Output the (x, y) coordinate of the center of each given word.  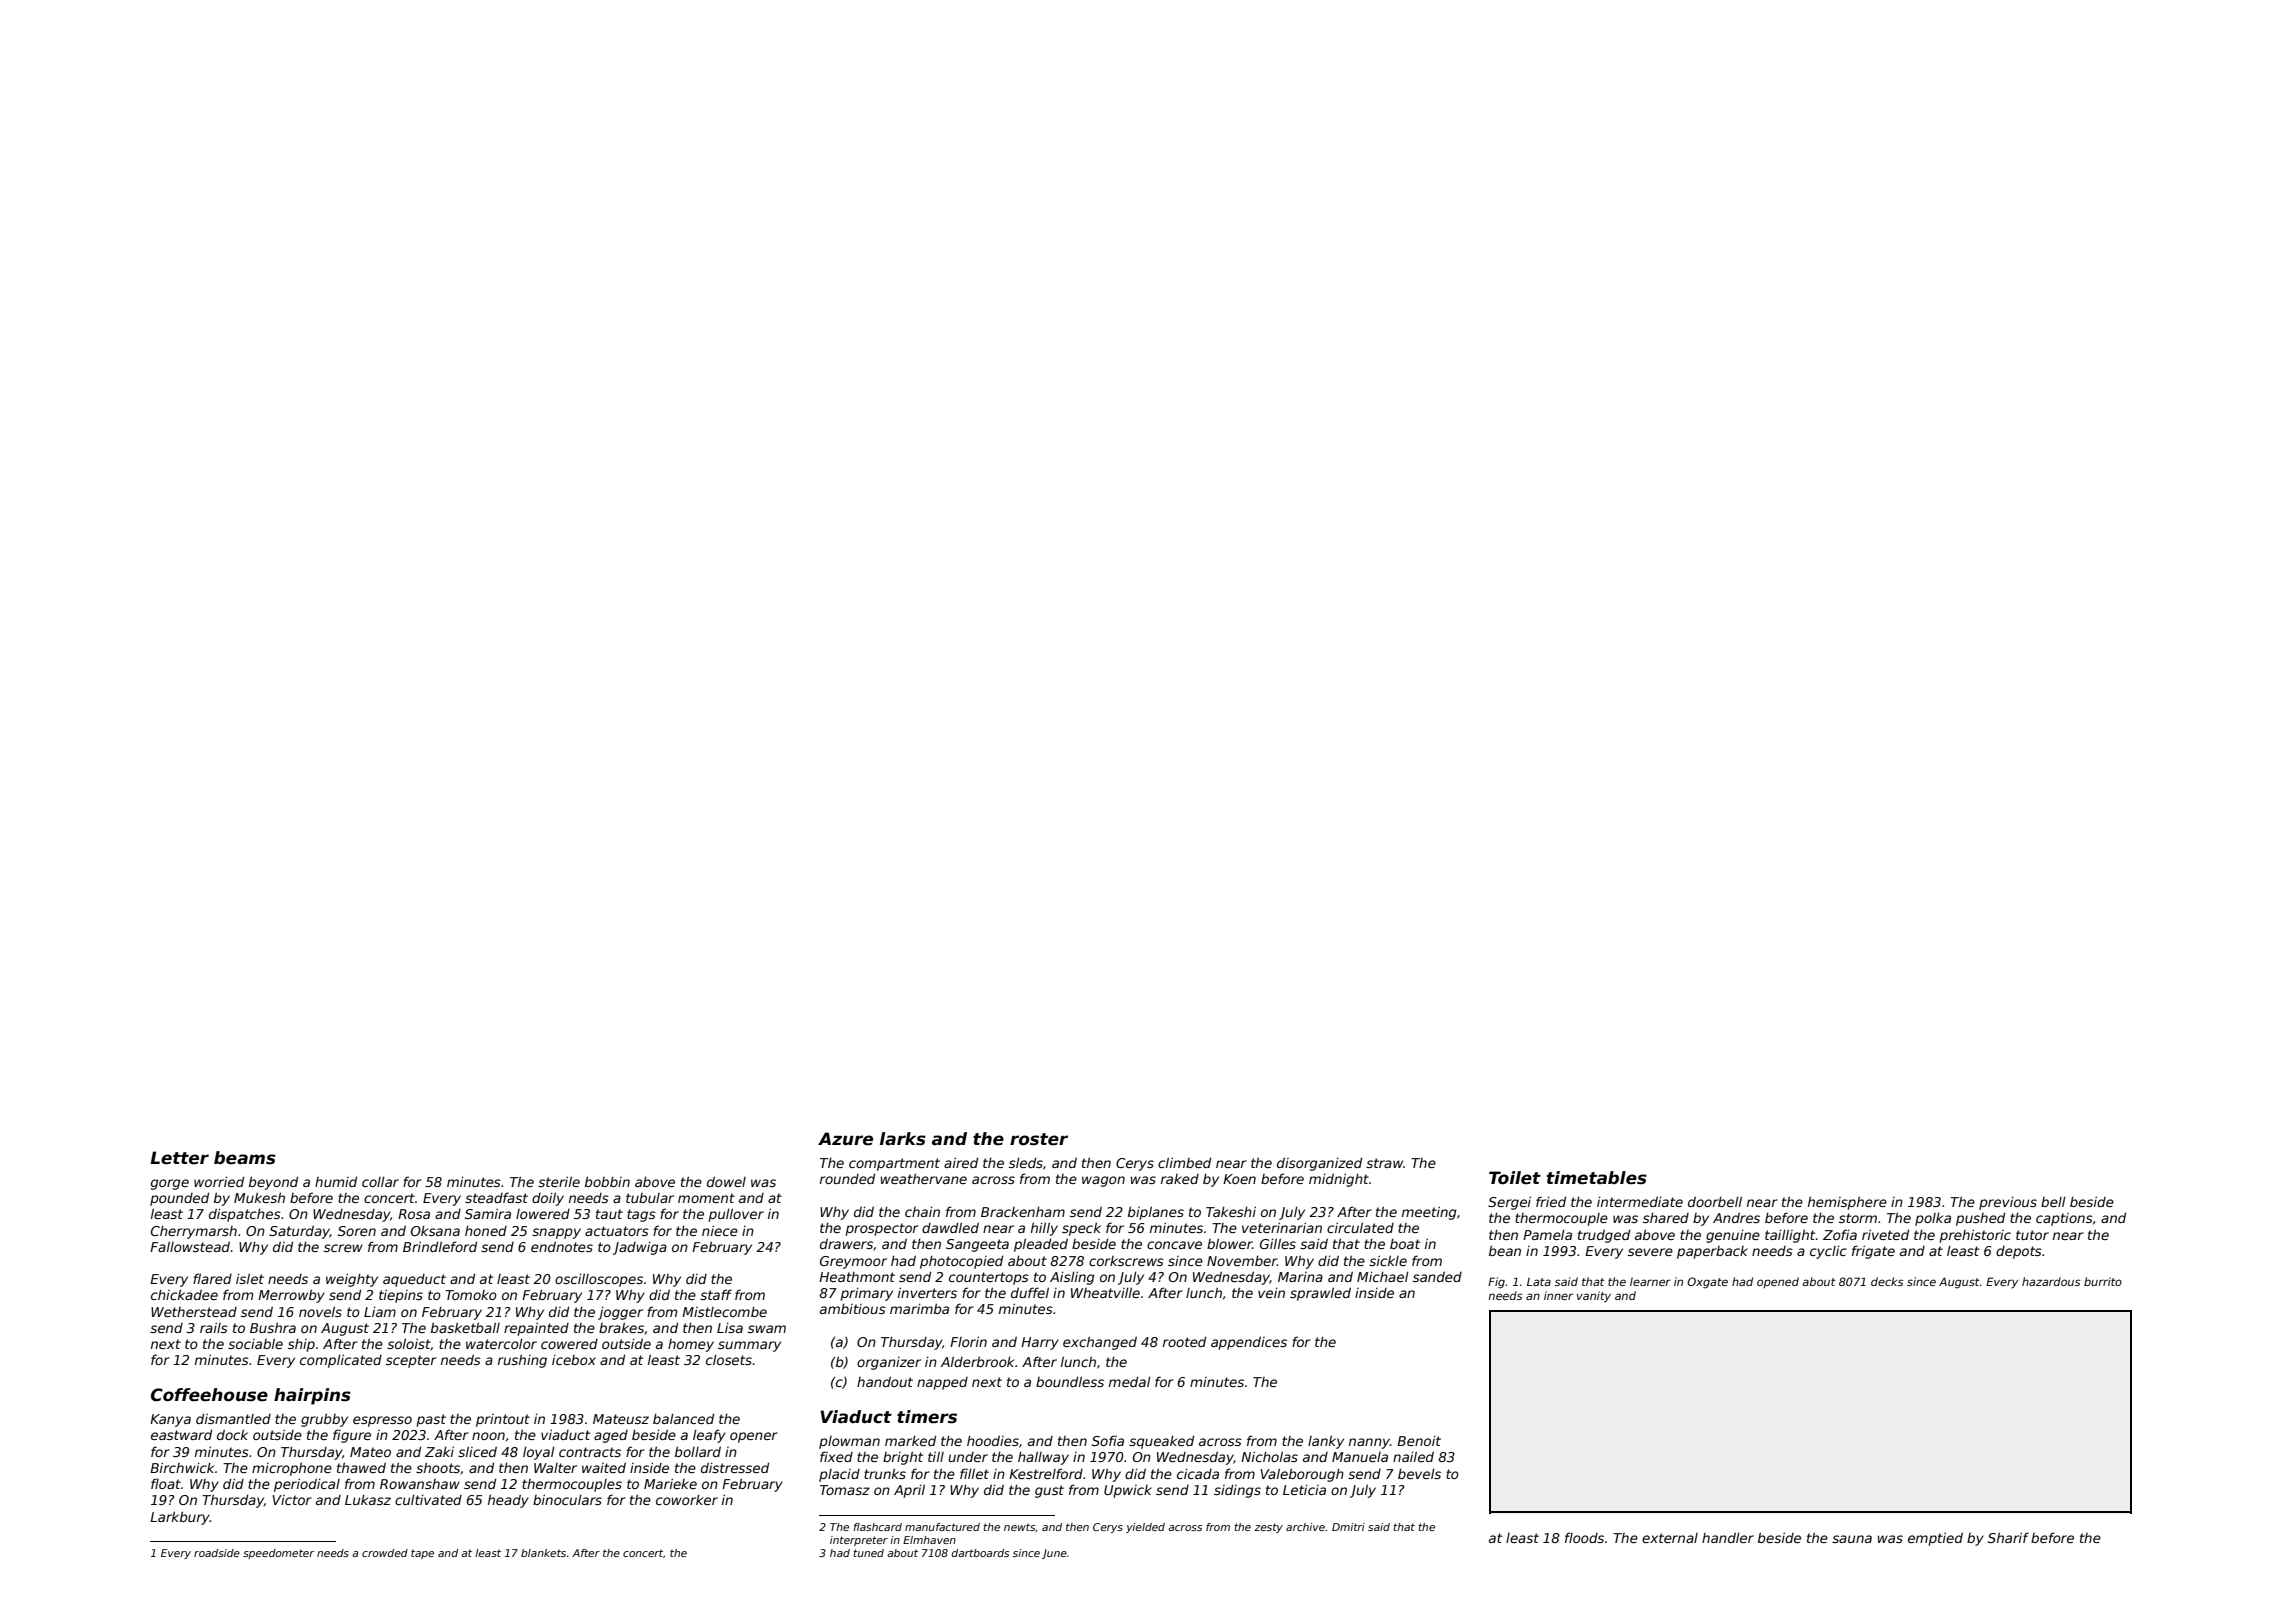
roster (1039, 1139)
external (1670, 1538)
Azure (845, 1139)
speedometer (278, 1554)
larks (903, 1139)
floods (1584, 1537)
